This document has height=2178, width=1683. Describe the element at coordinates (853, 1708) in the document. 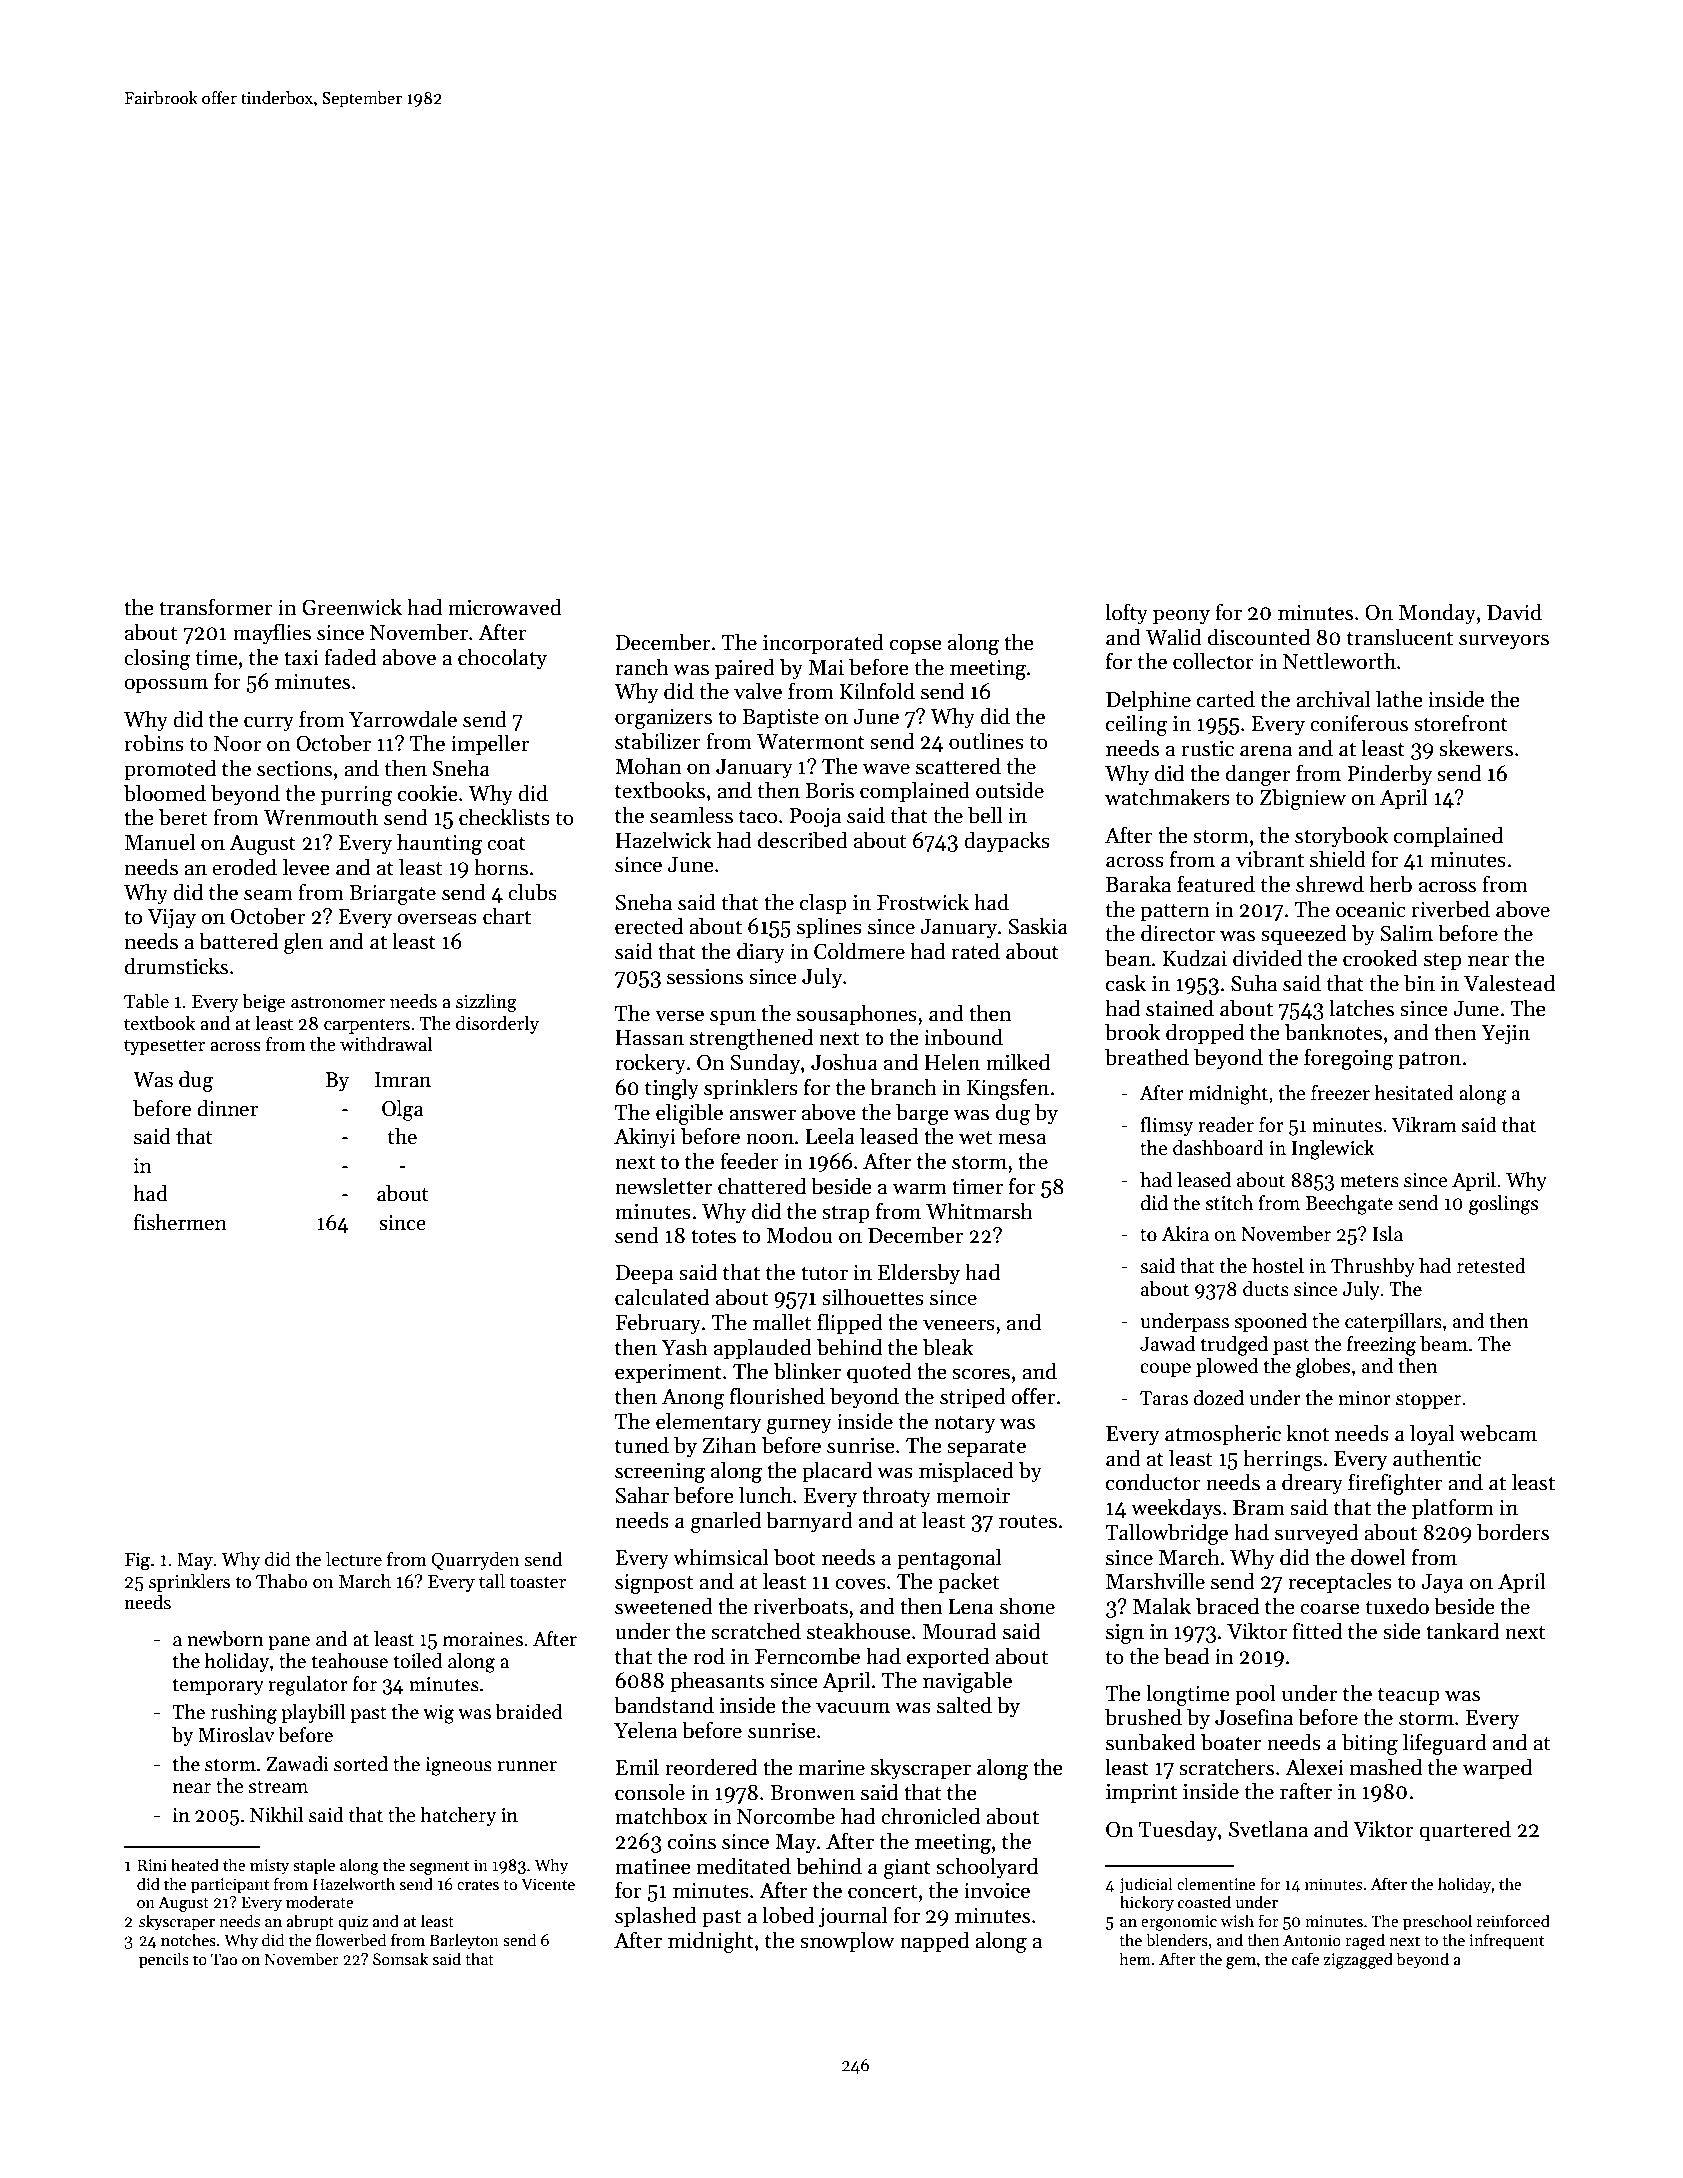

I see `vacuum` at that location.
